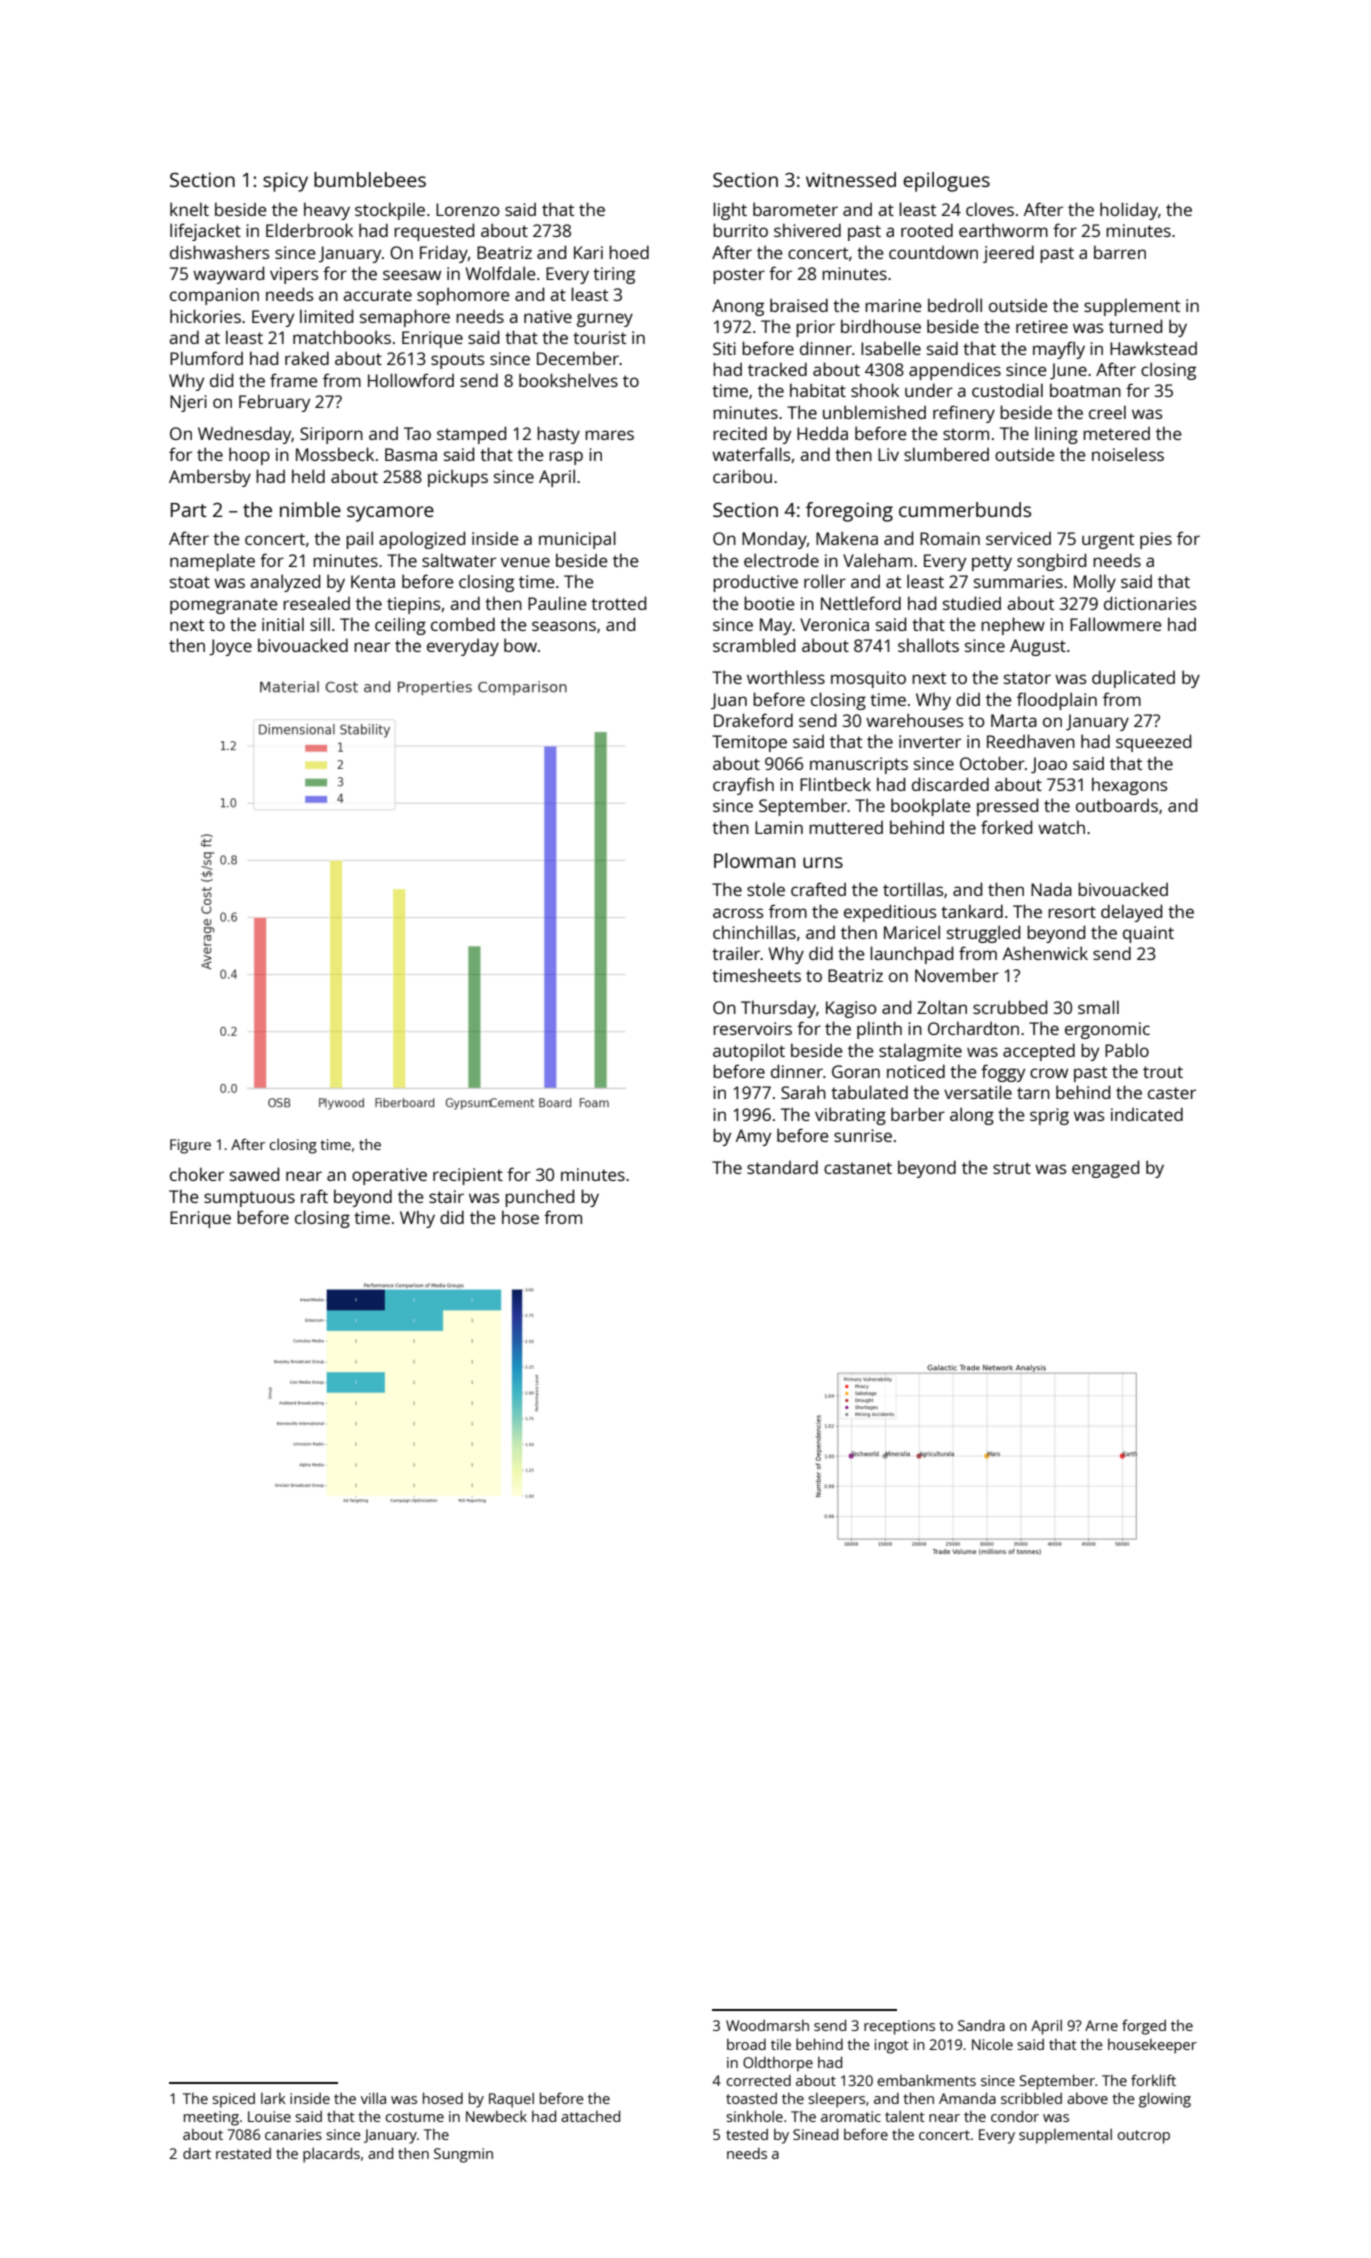 Image resolution: width=1371 pixels, height=2258 pixels. I want to click on spiced, so click(233, 2100).
